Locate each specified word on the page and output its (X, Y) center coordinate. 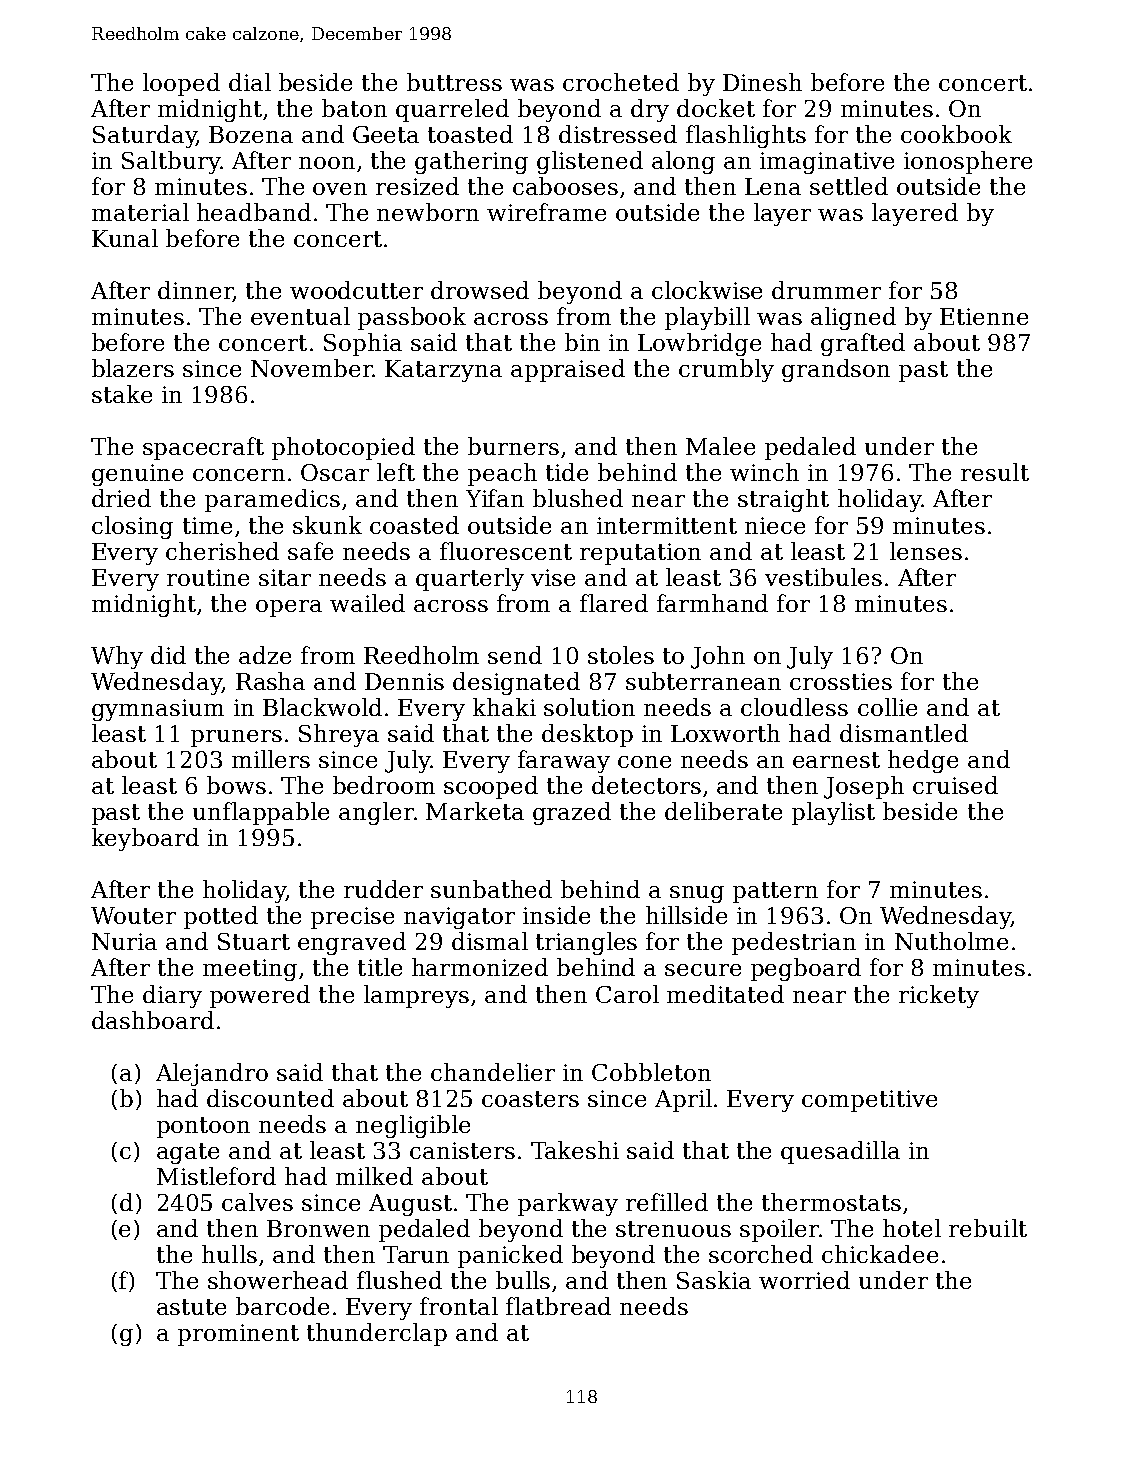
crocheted (621, 82)
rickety (939, 996)
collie (887, 707)
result (995, 472)
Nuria (124, 941)
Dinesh (762, 82)
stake (122, 394)
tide (567, 472)
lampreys (416, 996)
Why (117, 657)
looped (181, 84)
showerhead (278, 1280)
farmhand (712, 603)
